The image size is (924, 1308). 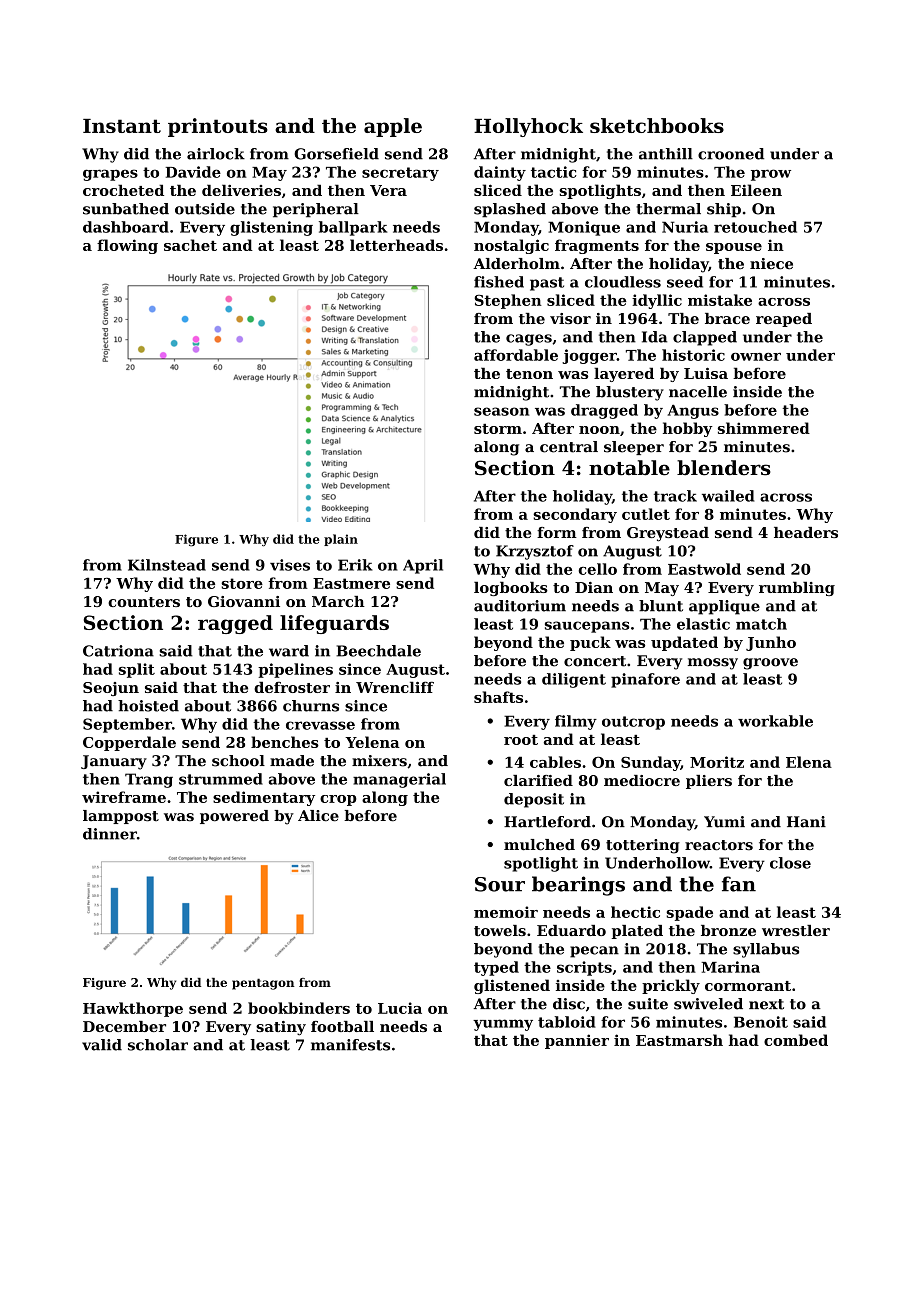 What do you see at coordinates (133, 1009) in the document?
I see `Hawkthorpe` at bounding box center [133, 1009].
